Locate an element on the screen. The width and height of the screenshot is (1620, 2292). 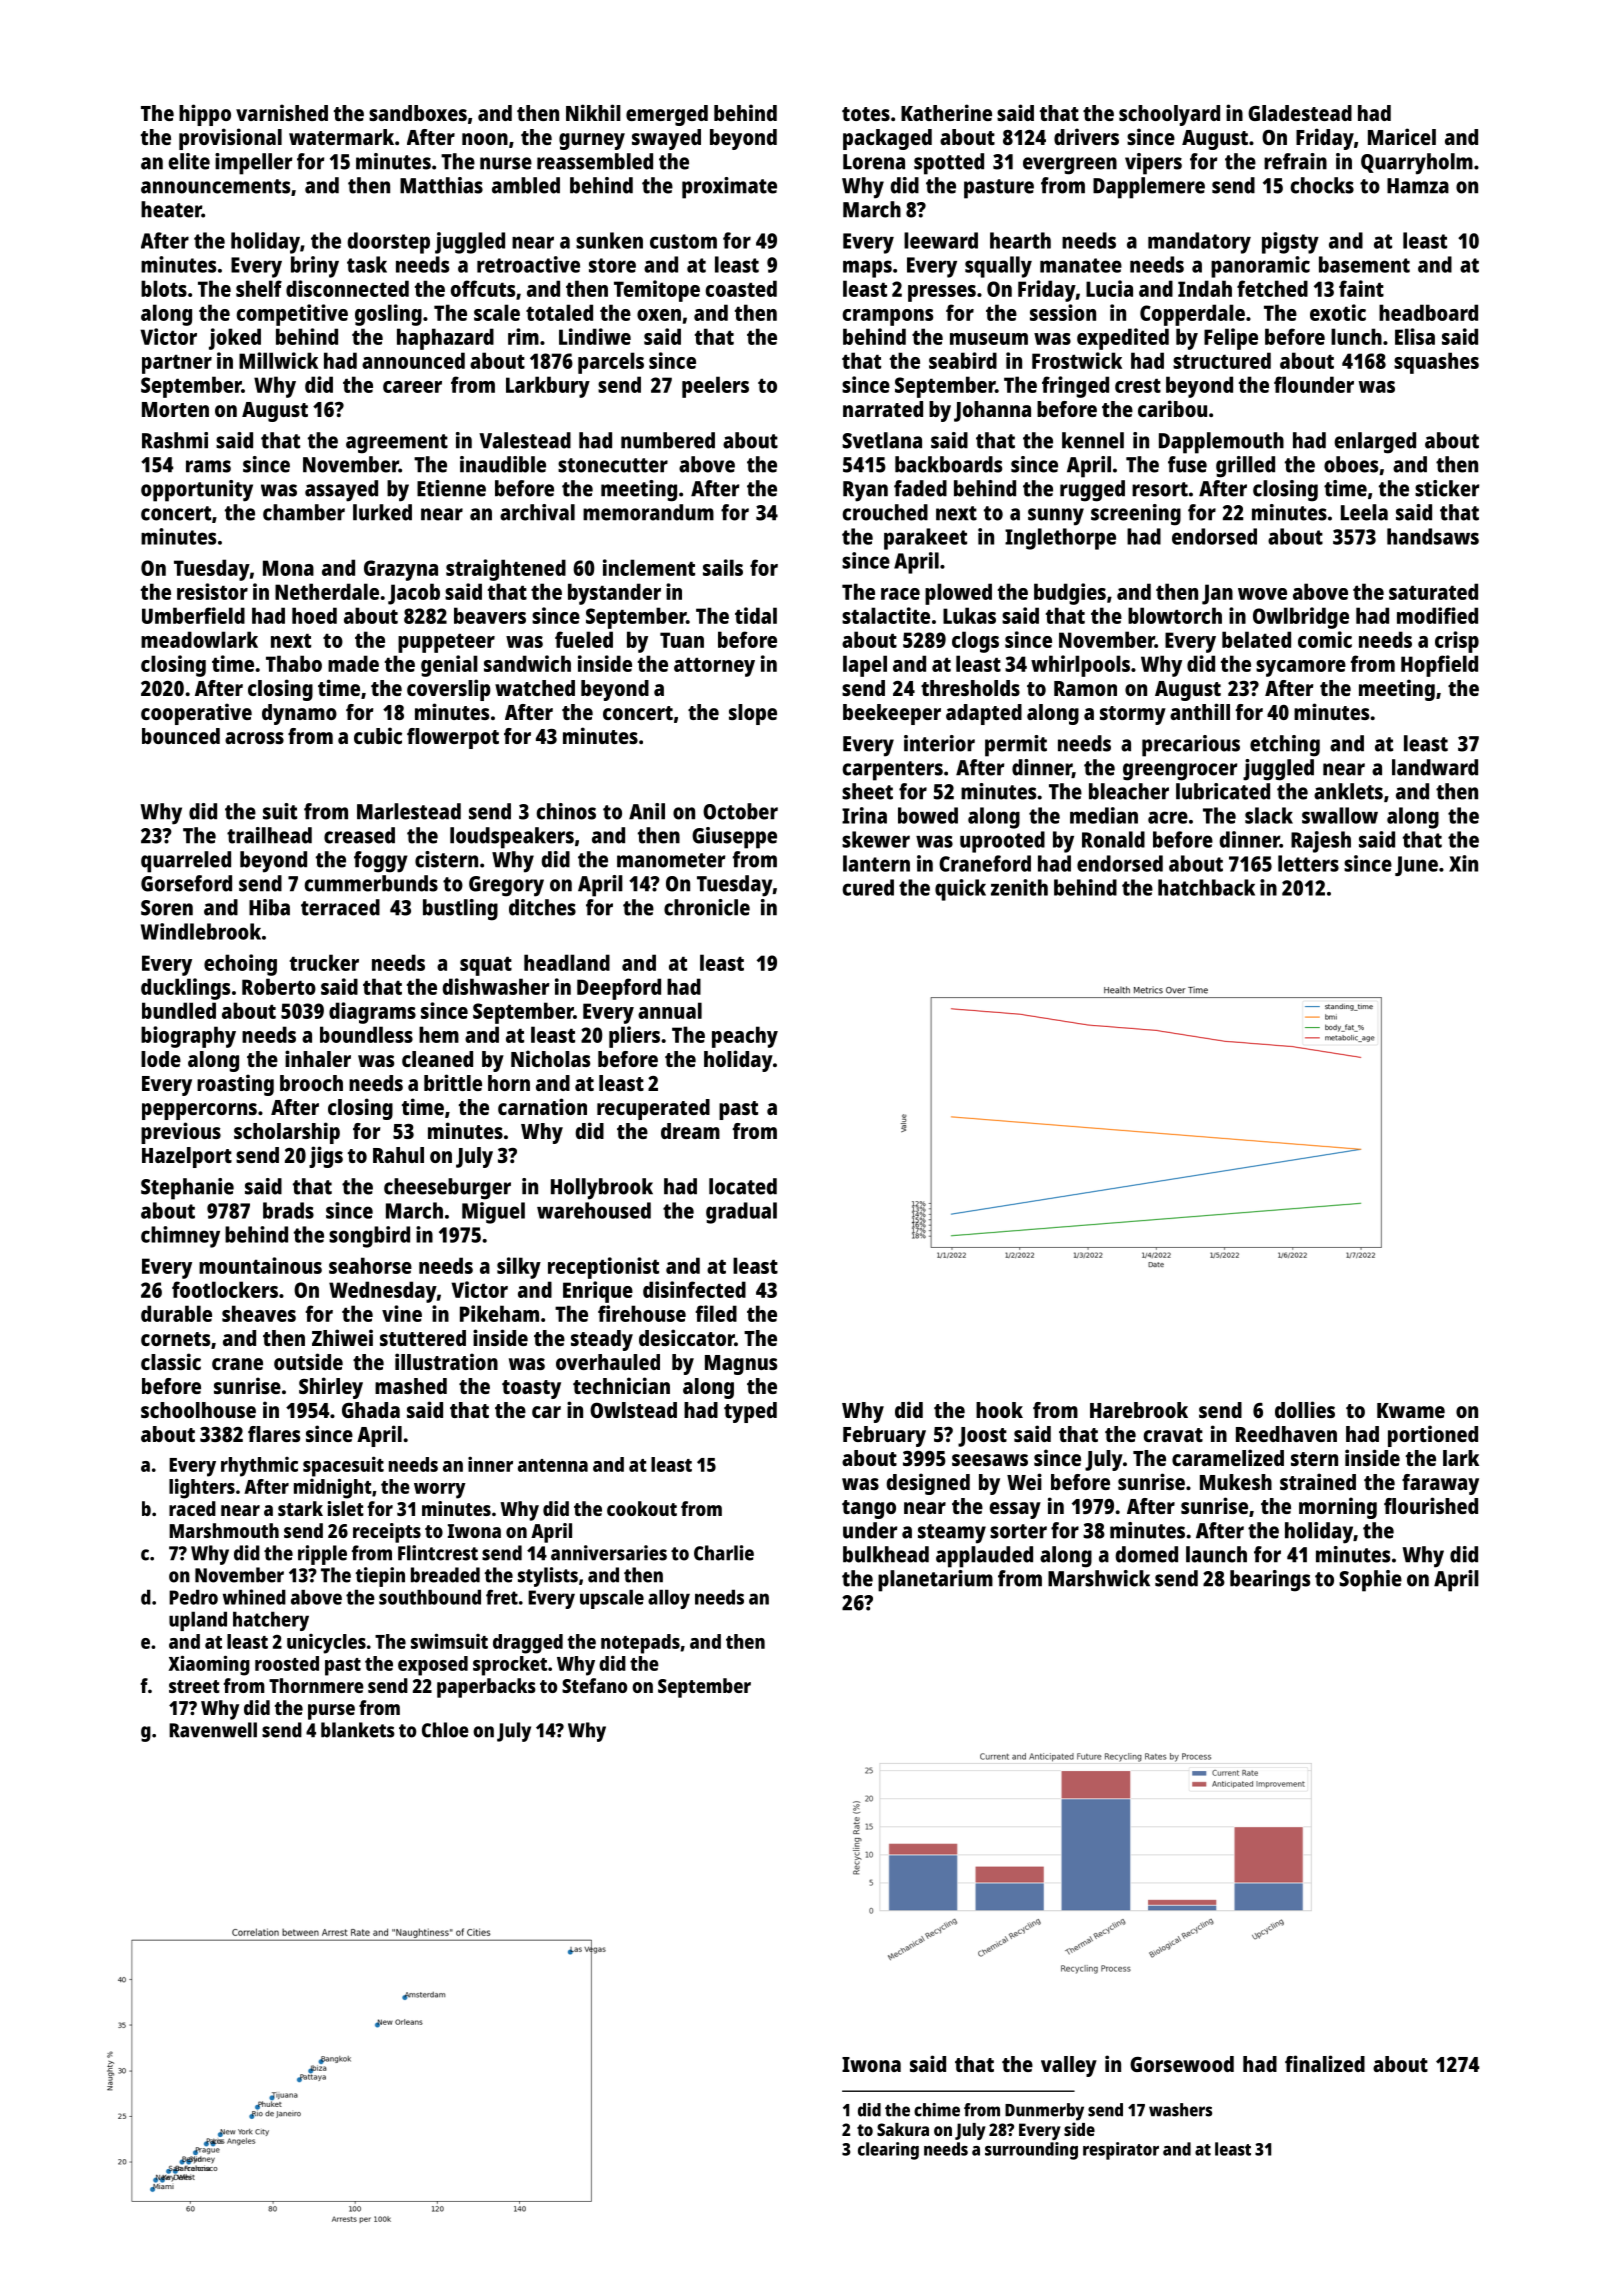
southbound is located at coordinates (430, 1597).
